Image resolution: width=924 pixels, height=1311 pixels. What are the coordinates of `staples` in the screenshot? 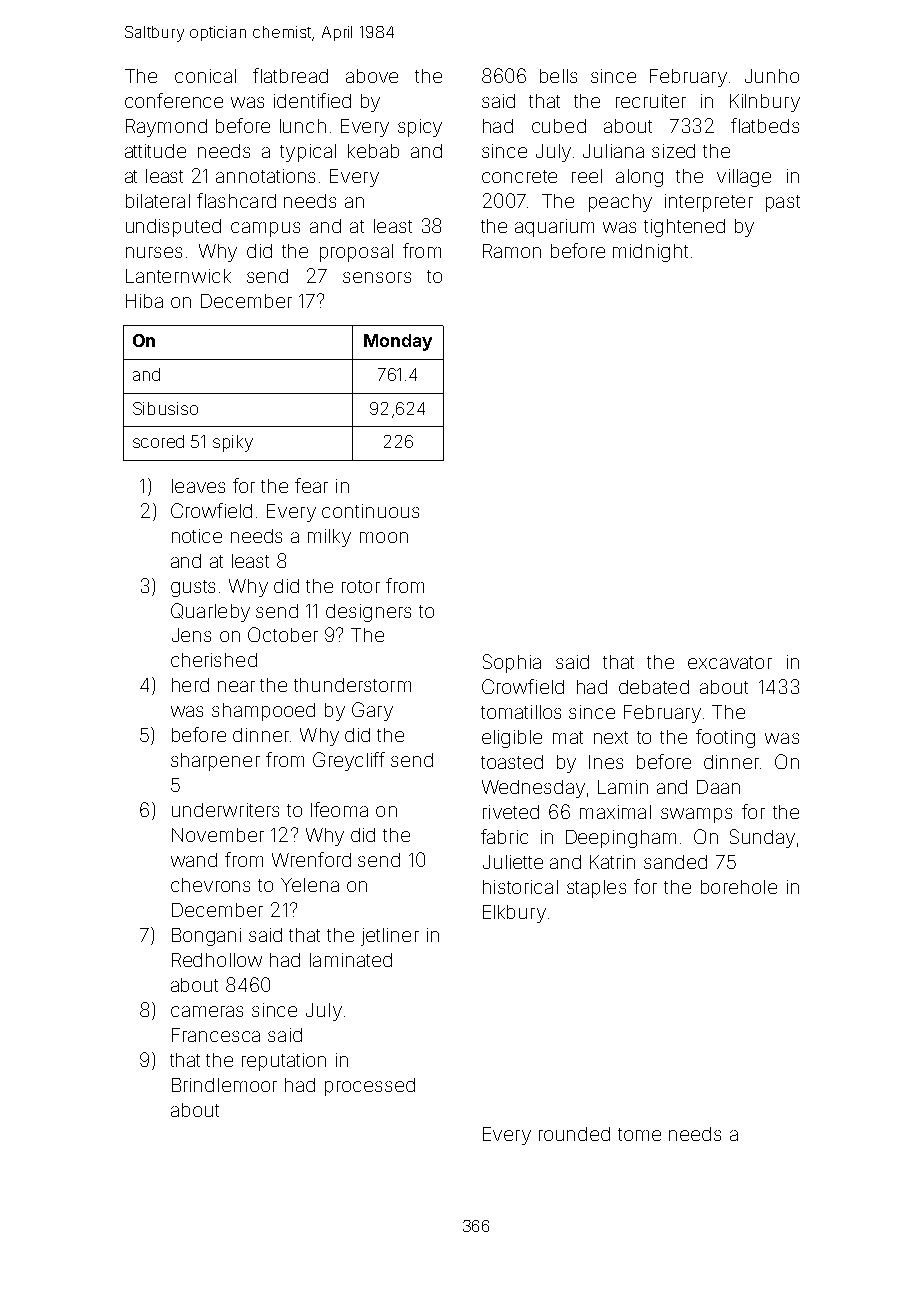 It's located at (596, 889).
